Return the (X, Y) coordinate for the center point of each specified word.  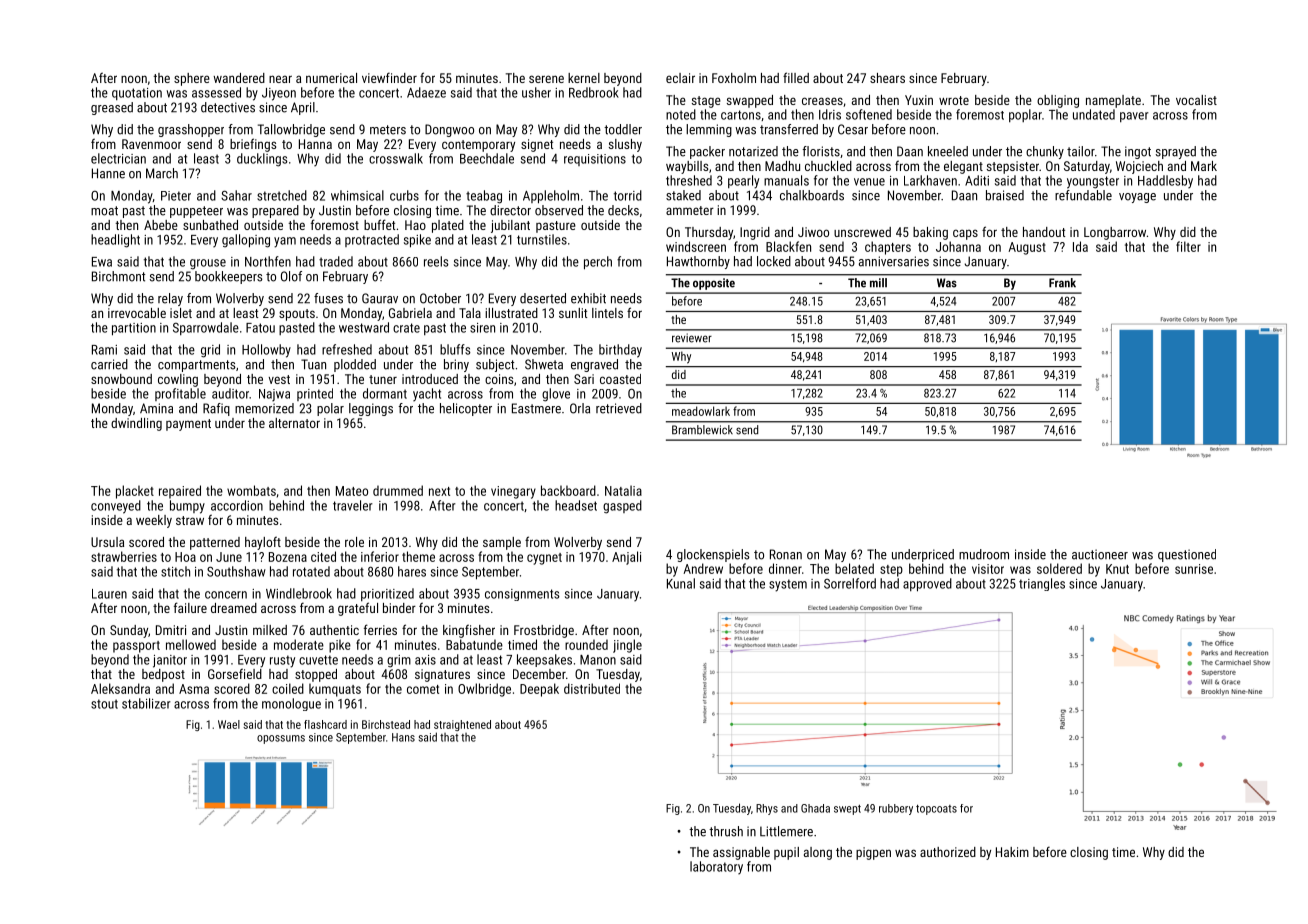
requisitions (595, 160)
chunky (1045, 152)
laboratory (716, 868)
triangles (1042, 584)
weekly (154, 521)
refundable (1083, 195)
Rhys (767, 809)
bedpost (163, 675)
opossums (281, 739)
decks (623, 210)
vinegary (513, 492)
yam (285, 242)
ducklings (262, 160)
